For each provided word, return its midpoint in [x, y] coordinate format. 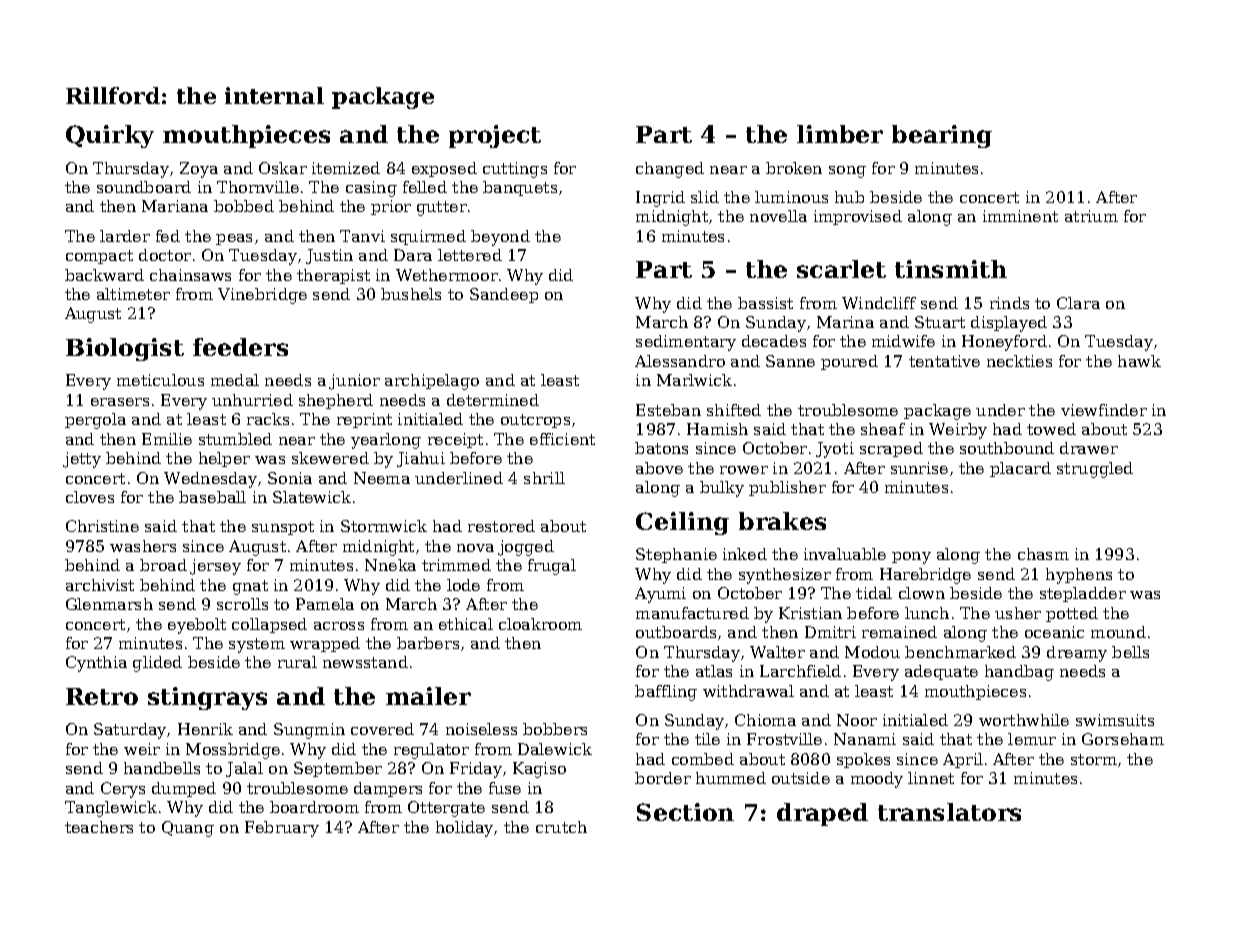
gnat [250, 587]
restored [501, 526]
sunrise [919, 468]
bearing [942, 136]
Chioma [765, 720]
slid [705, 197]
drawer [1089, 448]
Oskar [283, 168]
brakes [782, 521]
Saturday [130, 731]
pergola [95, 421]
